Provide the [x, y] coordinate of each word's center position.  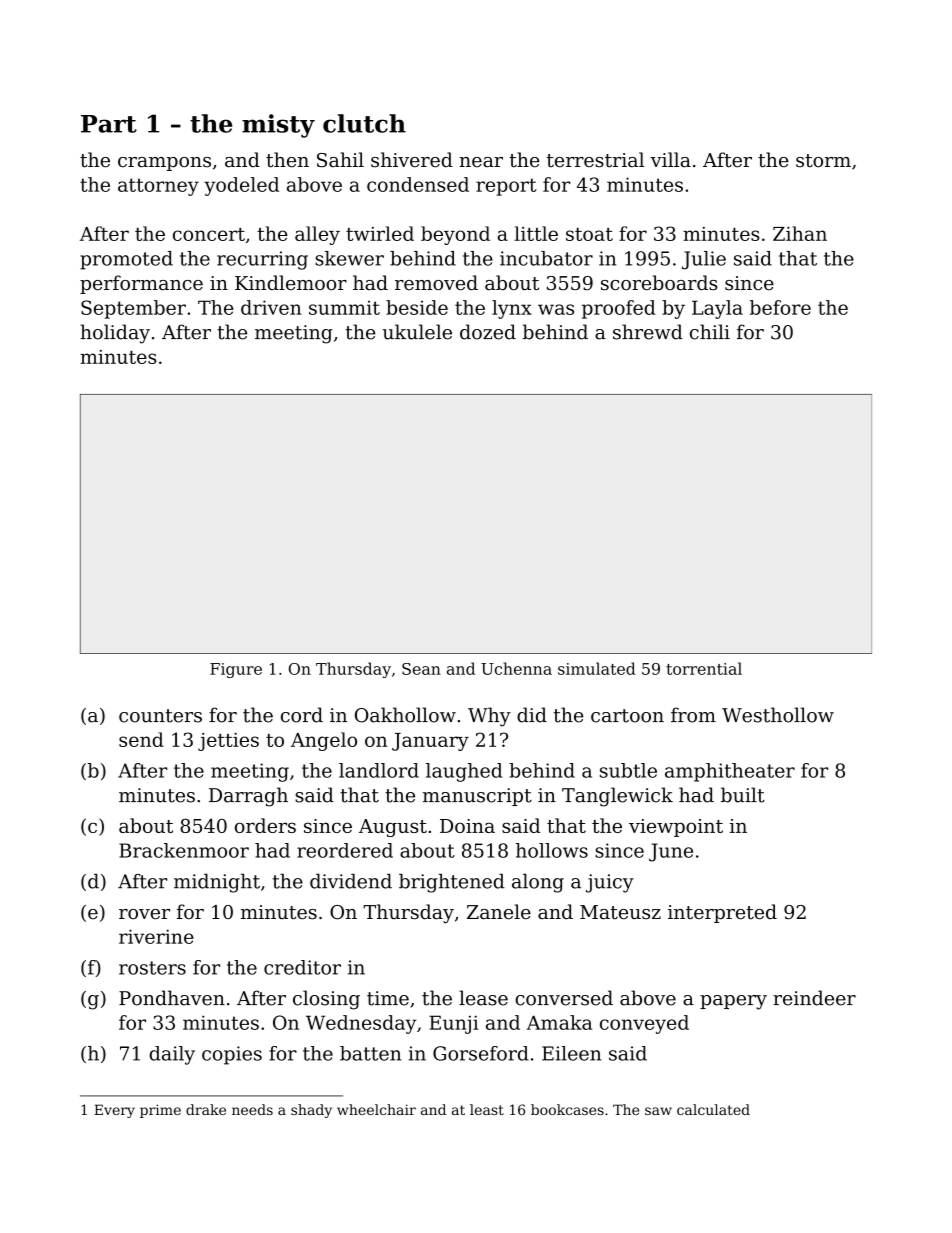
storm [823, 161]
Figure [236, 670]
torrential [704, 668]
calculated [713, 1109]
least [487, 1109]
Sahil [340, 160]
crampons [164, 164]
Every [114, 1111]
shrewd [648, 332]
